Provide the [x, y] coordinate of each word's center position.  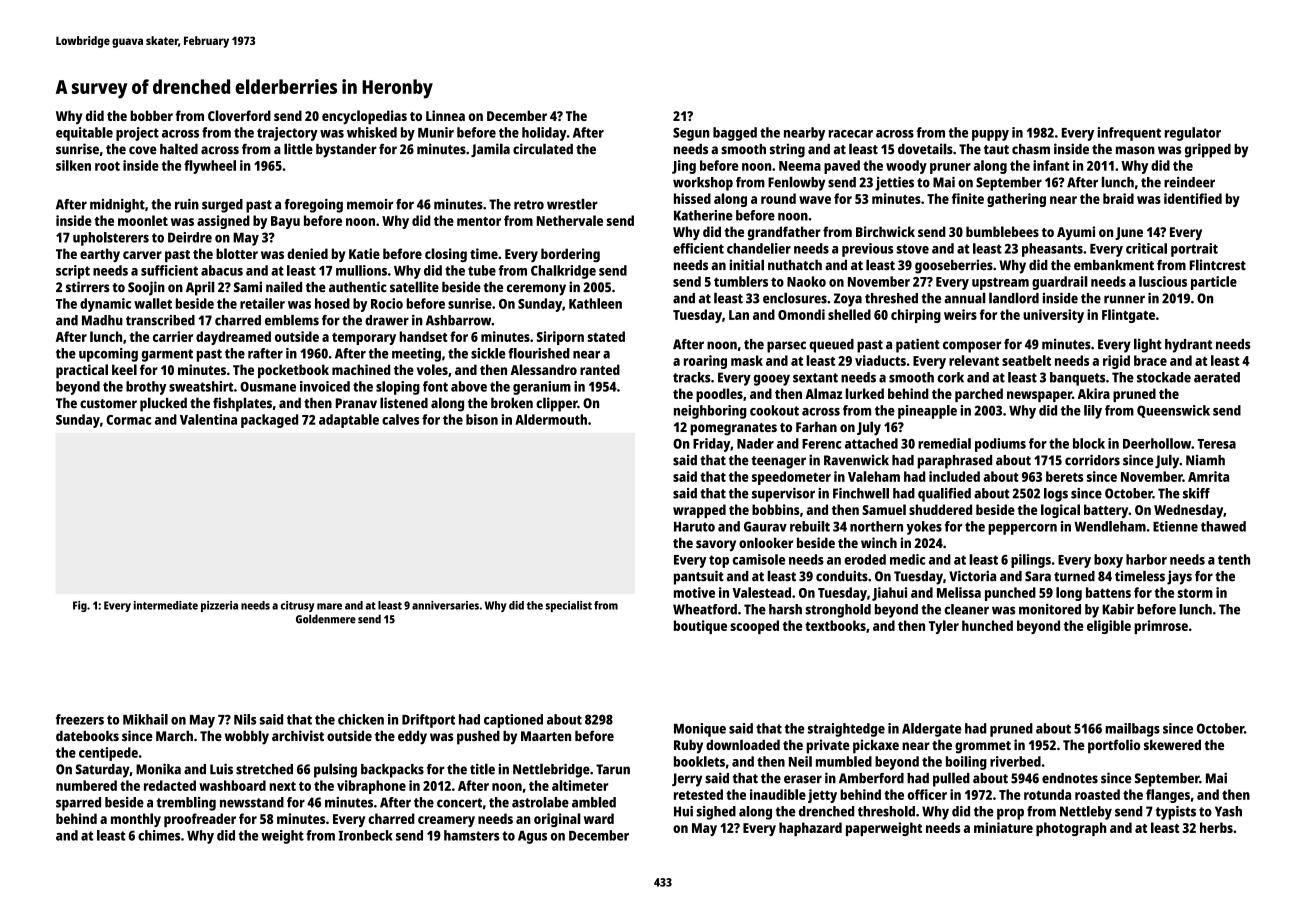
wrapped [699, 511]
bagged [735, 134]
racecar [851, 134]
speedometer [791, 478]
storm [1195, 593]
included [954, 476]
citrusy [298, 606]
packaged [269, 421]
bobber [151, 115]
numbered [86, 785]
